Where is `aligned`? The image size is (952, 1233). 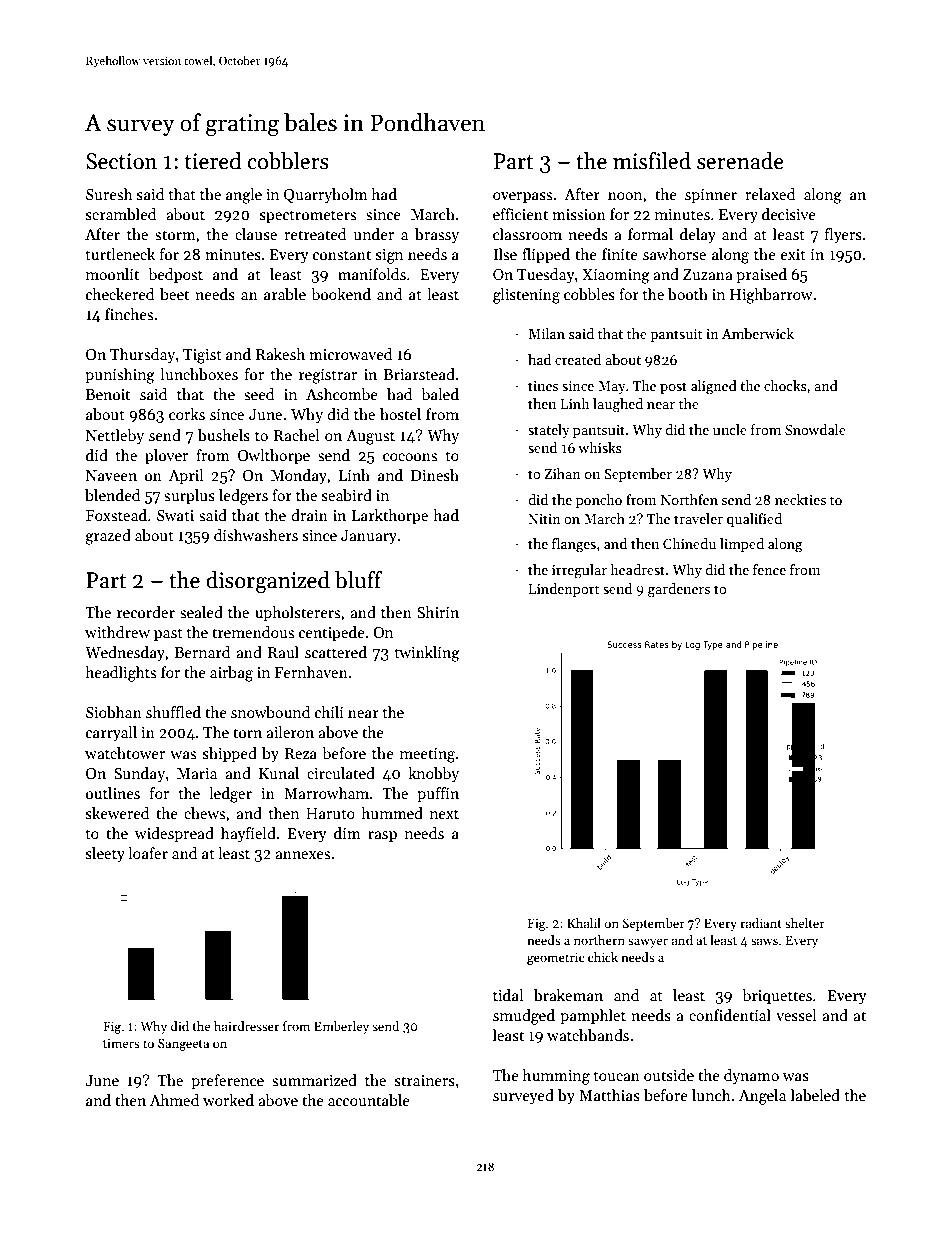 aligned is located at coordinates (714, 387).
